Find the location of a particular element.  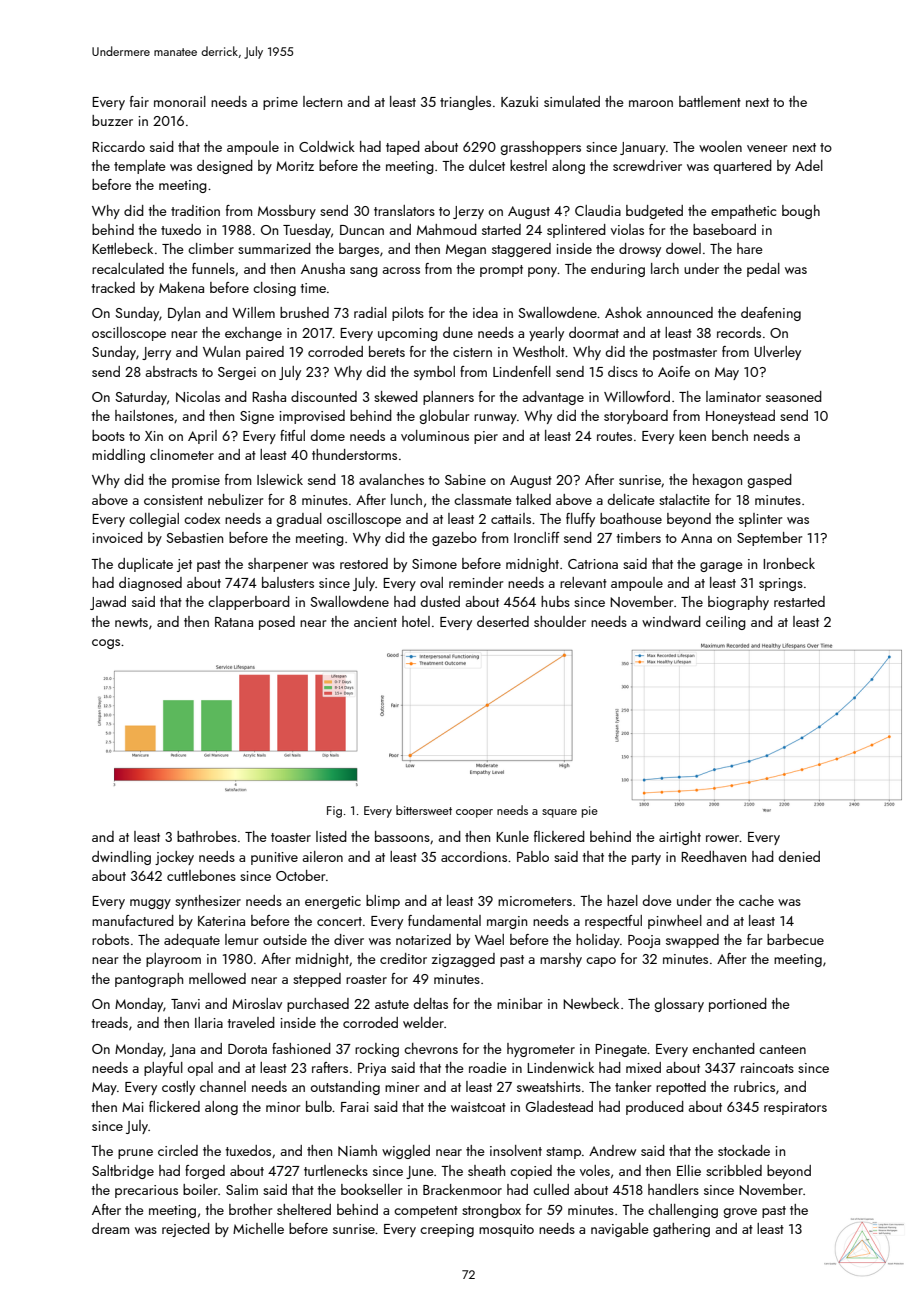

lectern is located at coordinates (322, 101).
